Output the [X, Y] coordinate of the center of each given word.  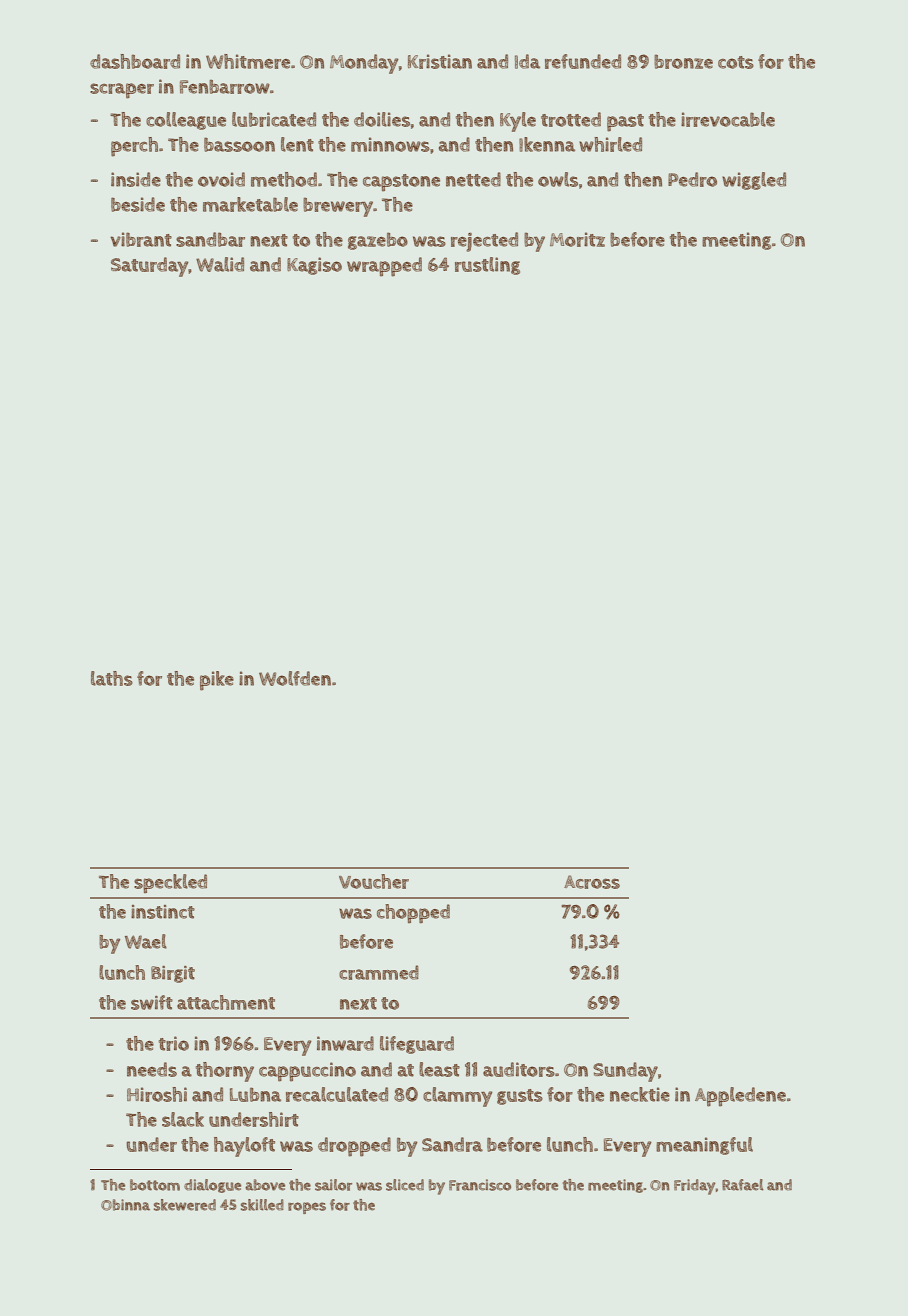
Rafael [743, 1185]
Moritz [577, 239]
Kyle [518, 122]
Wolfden [295, 678]
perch [134, 147]
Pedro [692, 179]
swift [152, 1002]
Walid [220, 264]
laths [112, 678]
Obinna [125, 1205]
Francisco [480, 1185]
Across [592, 882]
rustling [487, 266]
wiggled [754, 181]
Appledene [740, 1097]
